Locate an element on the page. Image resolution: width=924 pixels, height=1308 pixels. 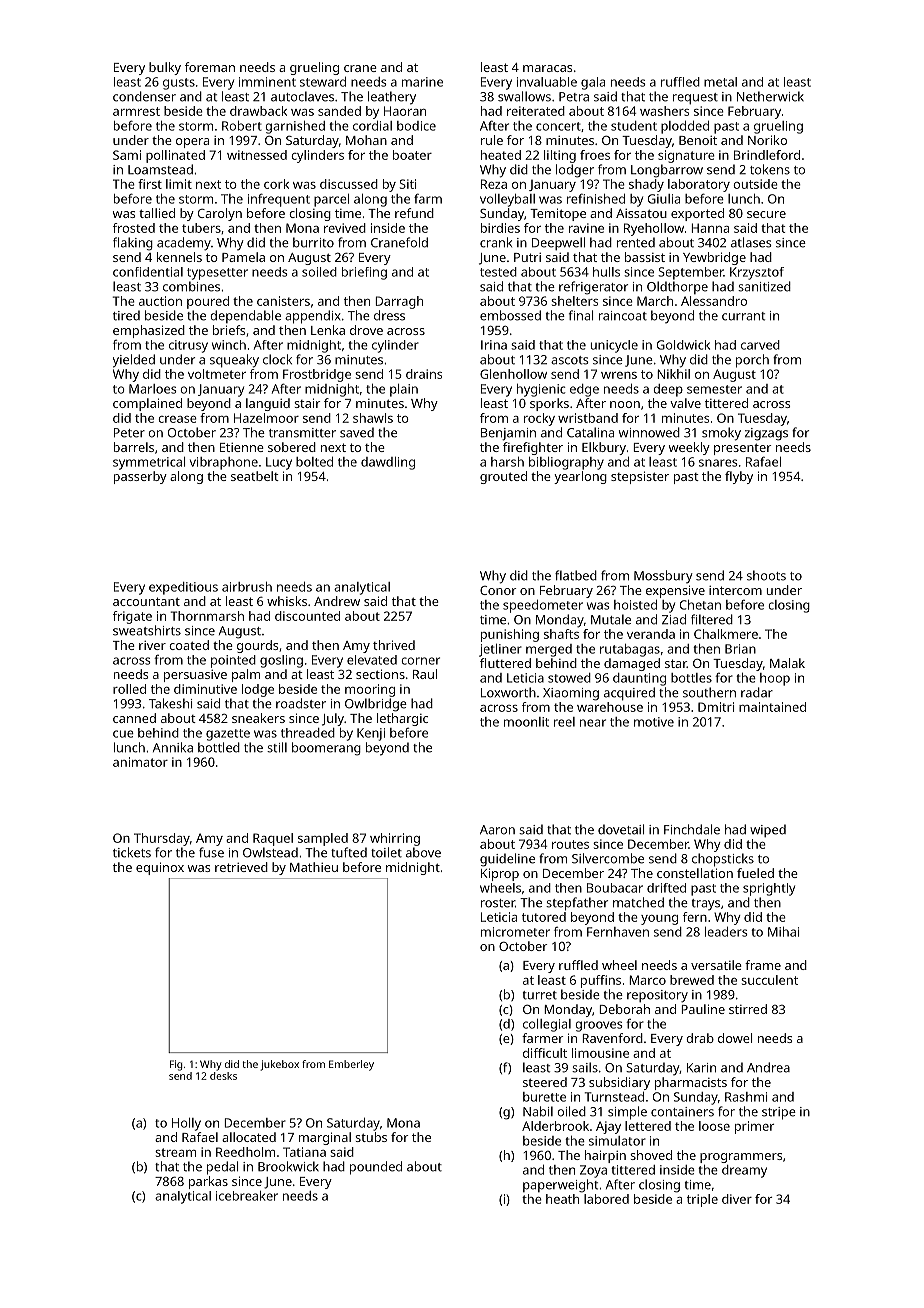
weekly is located at coordinates (689, 448).
